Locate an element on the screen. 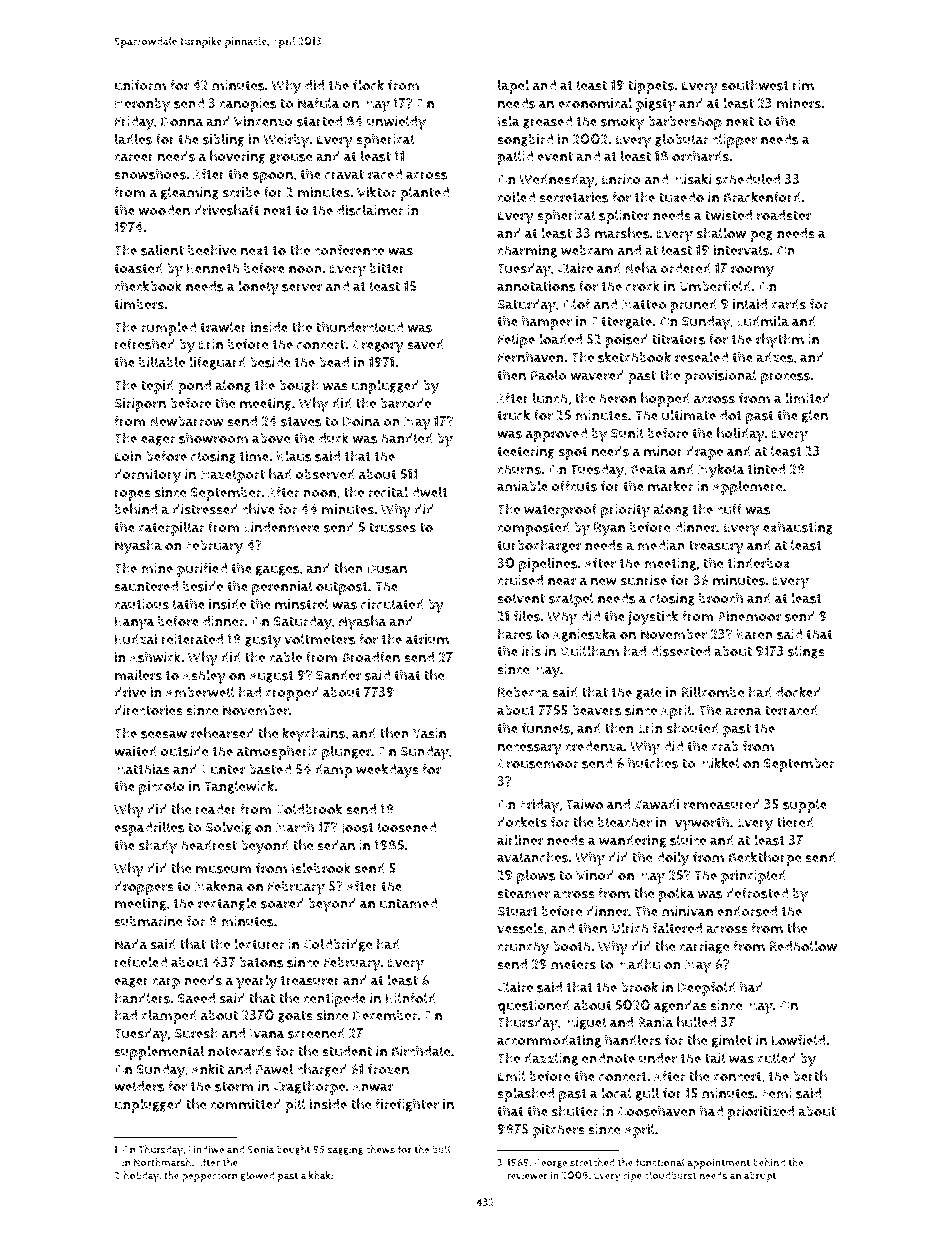 The height and width of the screenshot is (1233, 952). chews is located at coordinates (380, 1149).
